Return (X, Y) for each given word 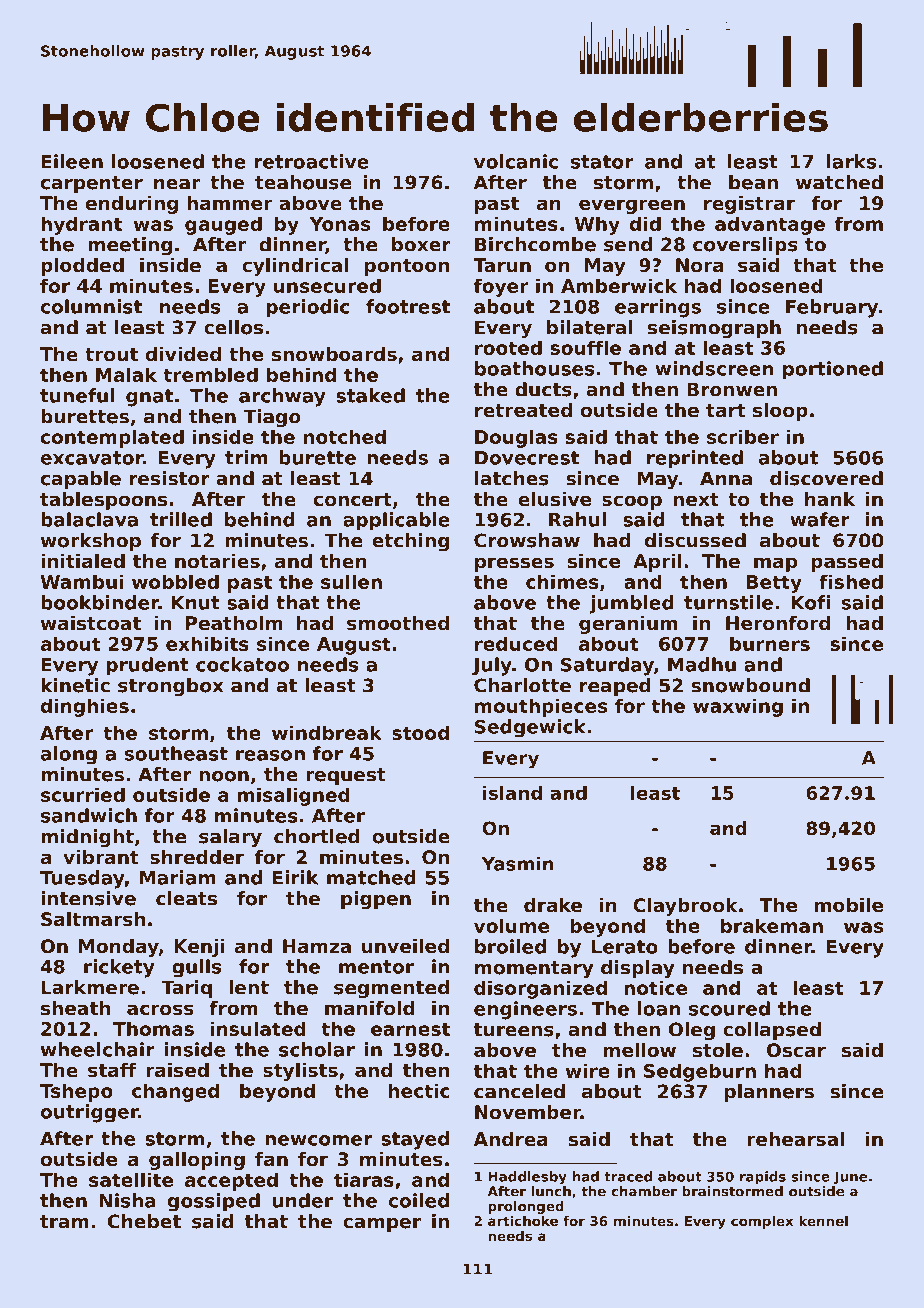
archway (282, 397)
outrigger (89, 1113)
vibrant (100, 857)
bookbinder (100, 602)
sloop (780, 412)
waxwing (738, 707)
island (512, 793)
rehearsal (796, 1139)
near (177, 184)
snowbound (751, 685)
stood (420, 732)
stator (602, 162)
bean (753, 182)
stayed (415, 1140)
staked (370, 395)
